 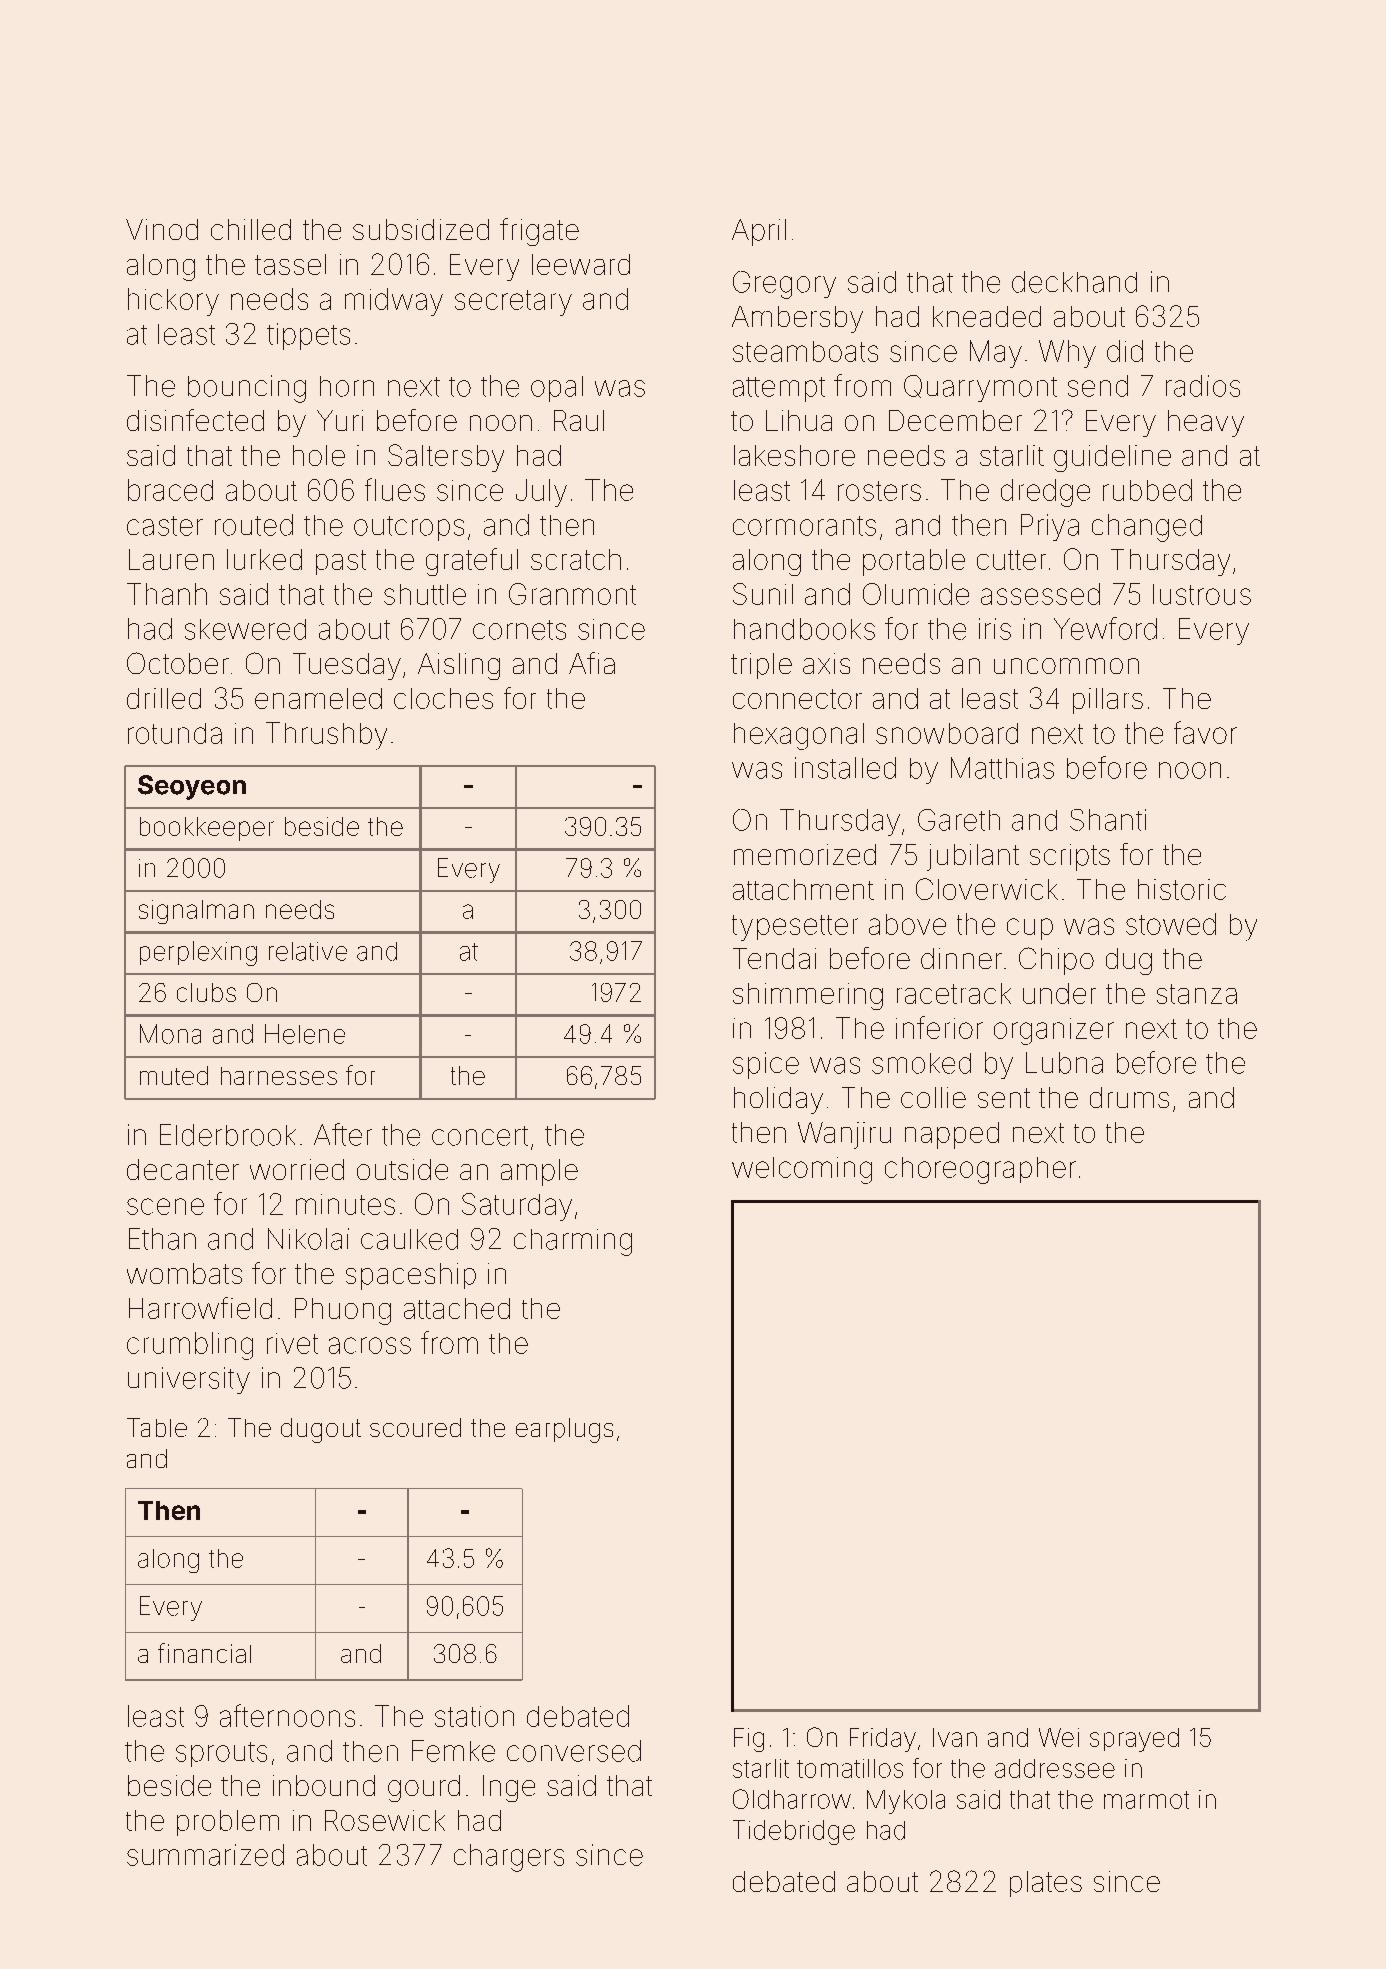 What do you see at coordinates (980, 1170) in the image?
I see `choreographer` at bounding box center [980, 1170].
